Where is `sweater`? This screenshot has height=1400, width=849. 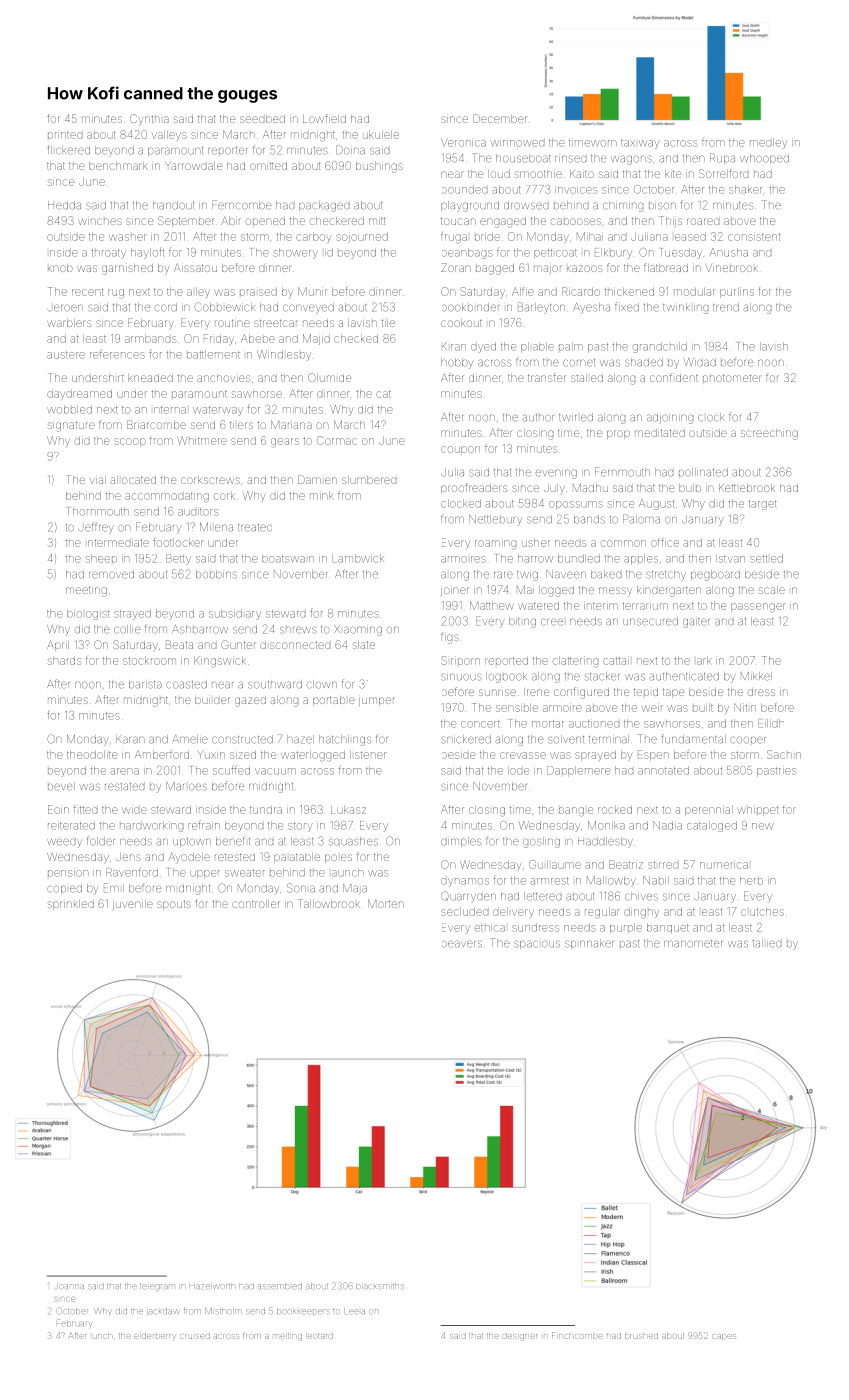 sweater is located at coordinates (245, 873).
